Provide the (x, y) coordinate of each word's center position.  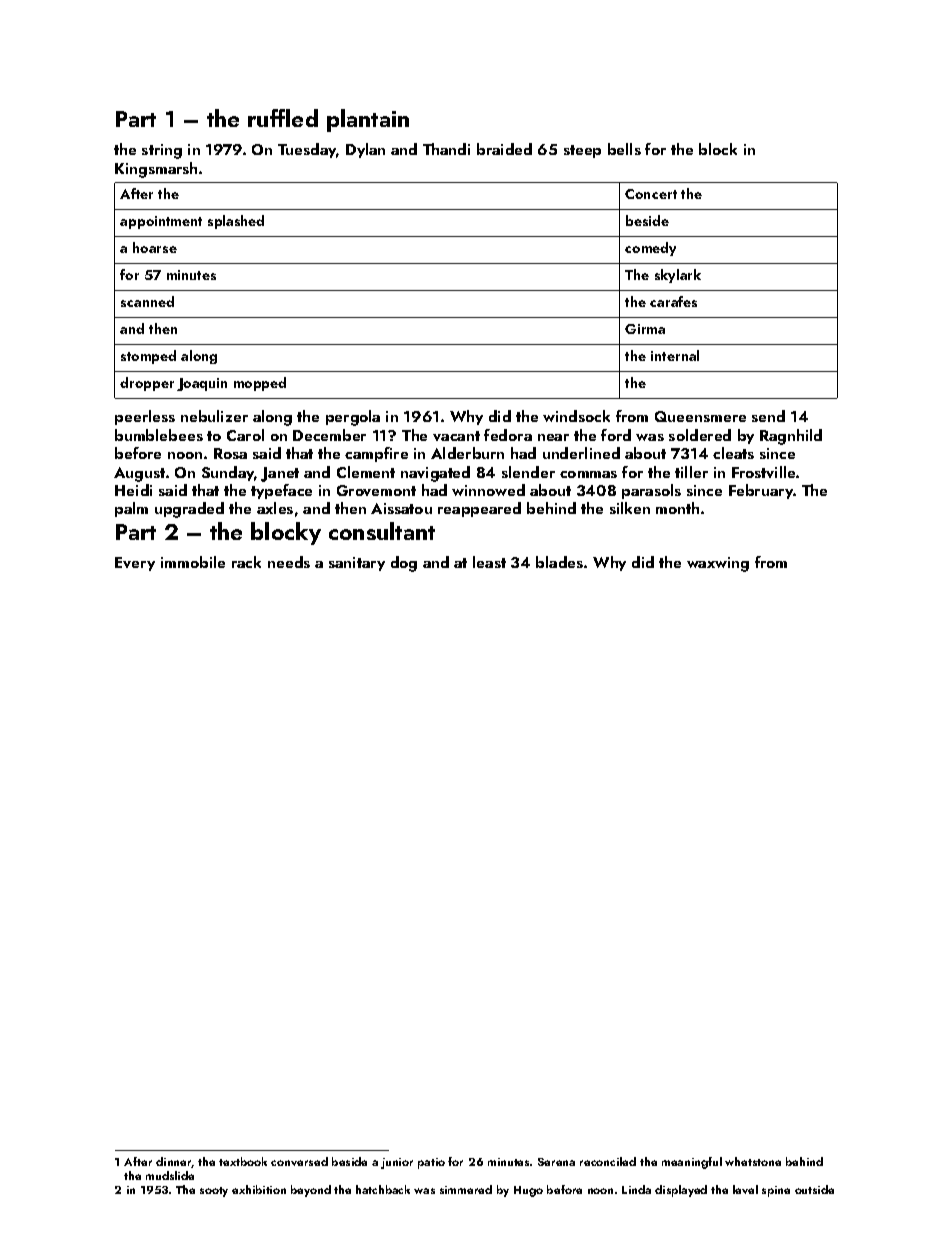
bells (624, 149)
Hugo (528, 1191)
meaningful (692, 1163)
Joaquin (202, 384)
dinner (174, 1162)
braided (504, 149)
